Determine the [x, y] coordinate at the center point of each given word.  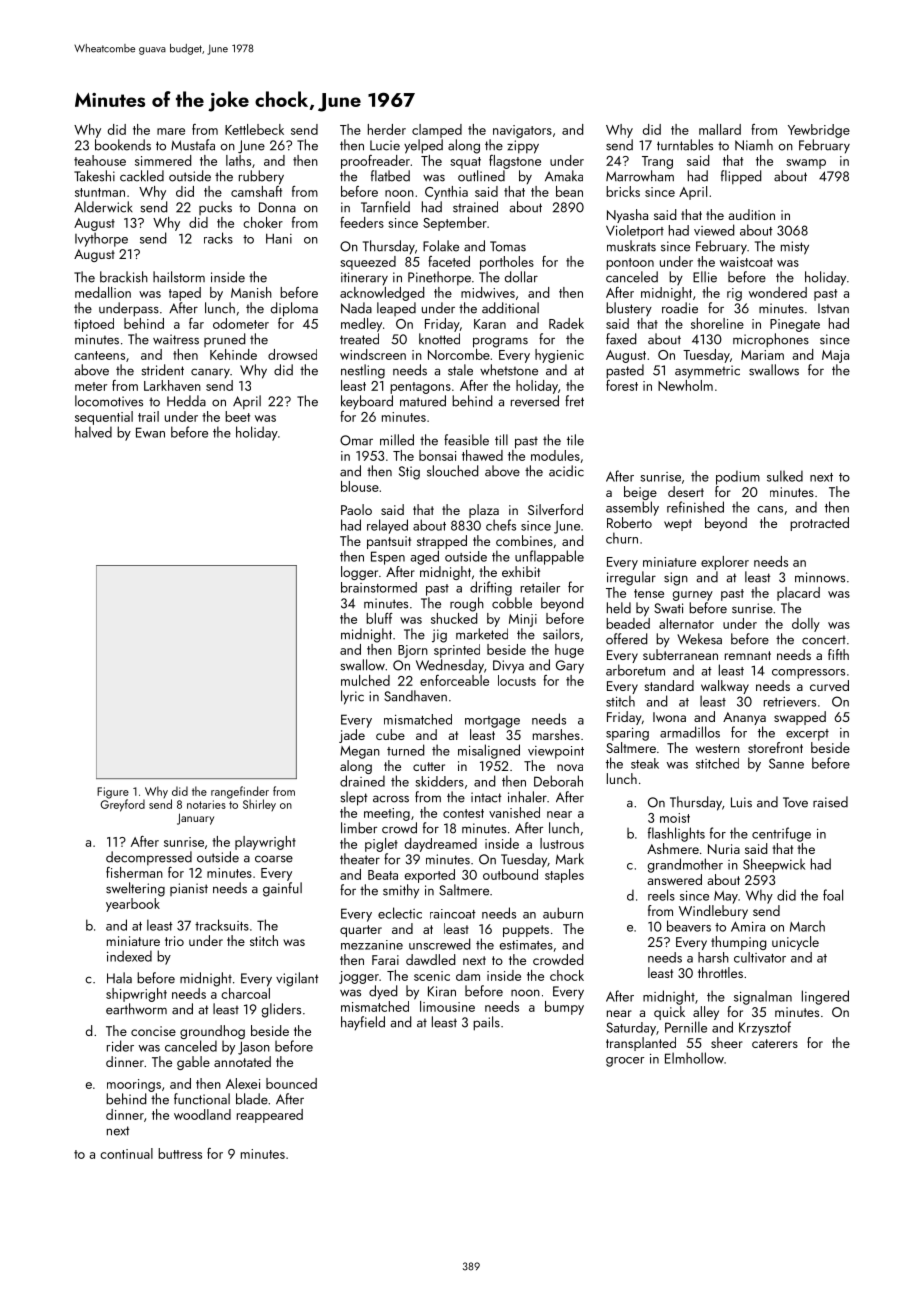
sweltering [135, 889]
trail [148, 416]
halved [93, 432]
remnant [748, 655]
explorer [725, 563]
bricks [623, 191]
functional [202, 1099]
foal [833, 895]
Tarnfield [385, 207]
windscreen [373, 354]
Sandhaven [415, 696]
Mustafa [193, 145]
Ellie [705, 277]
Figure [113, 793]
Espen [388, 558]
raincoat [453, 914]
